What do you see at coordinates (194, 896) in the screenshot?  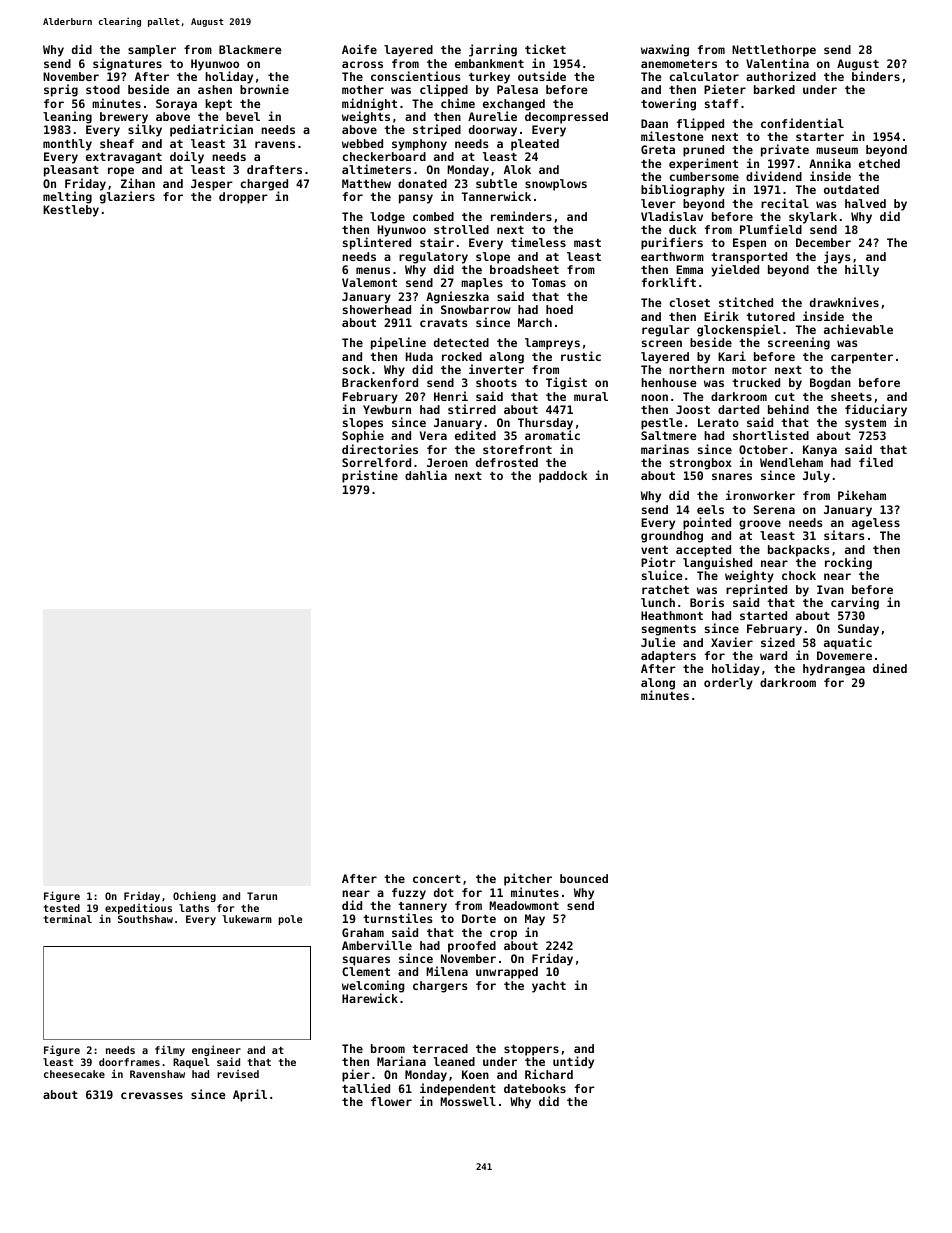 I see `Ochieng` at bounding box center [194, 896].
